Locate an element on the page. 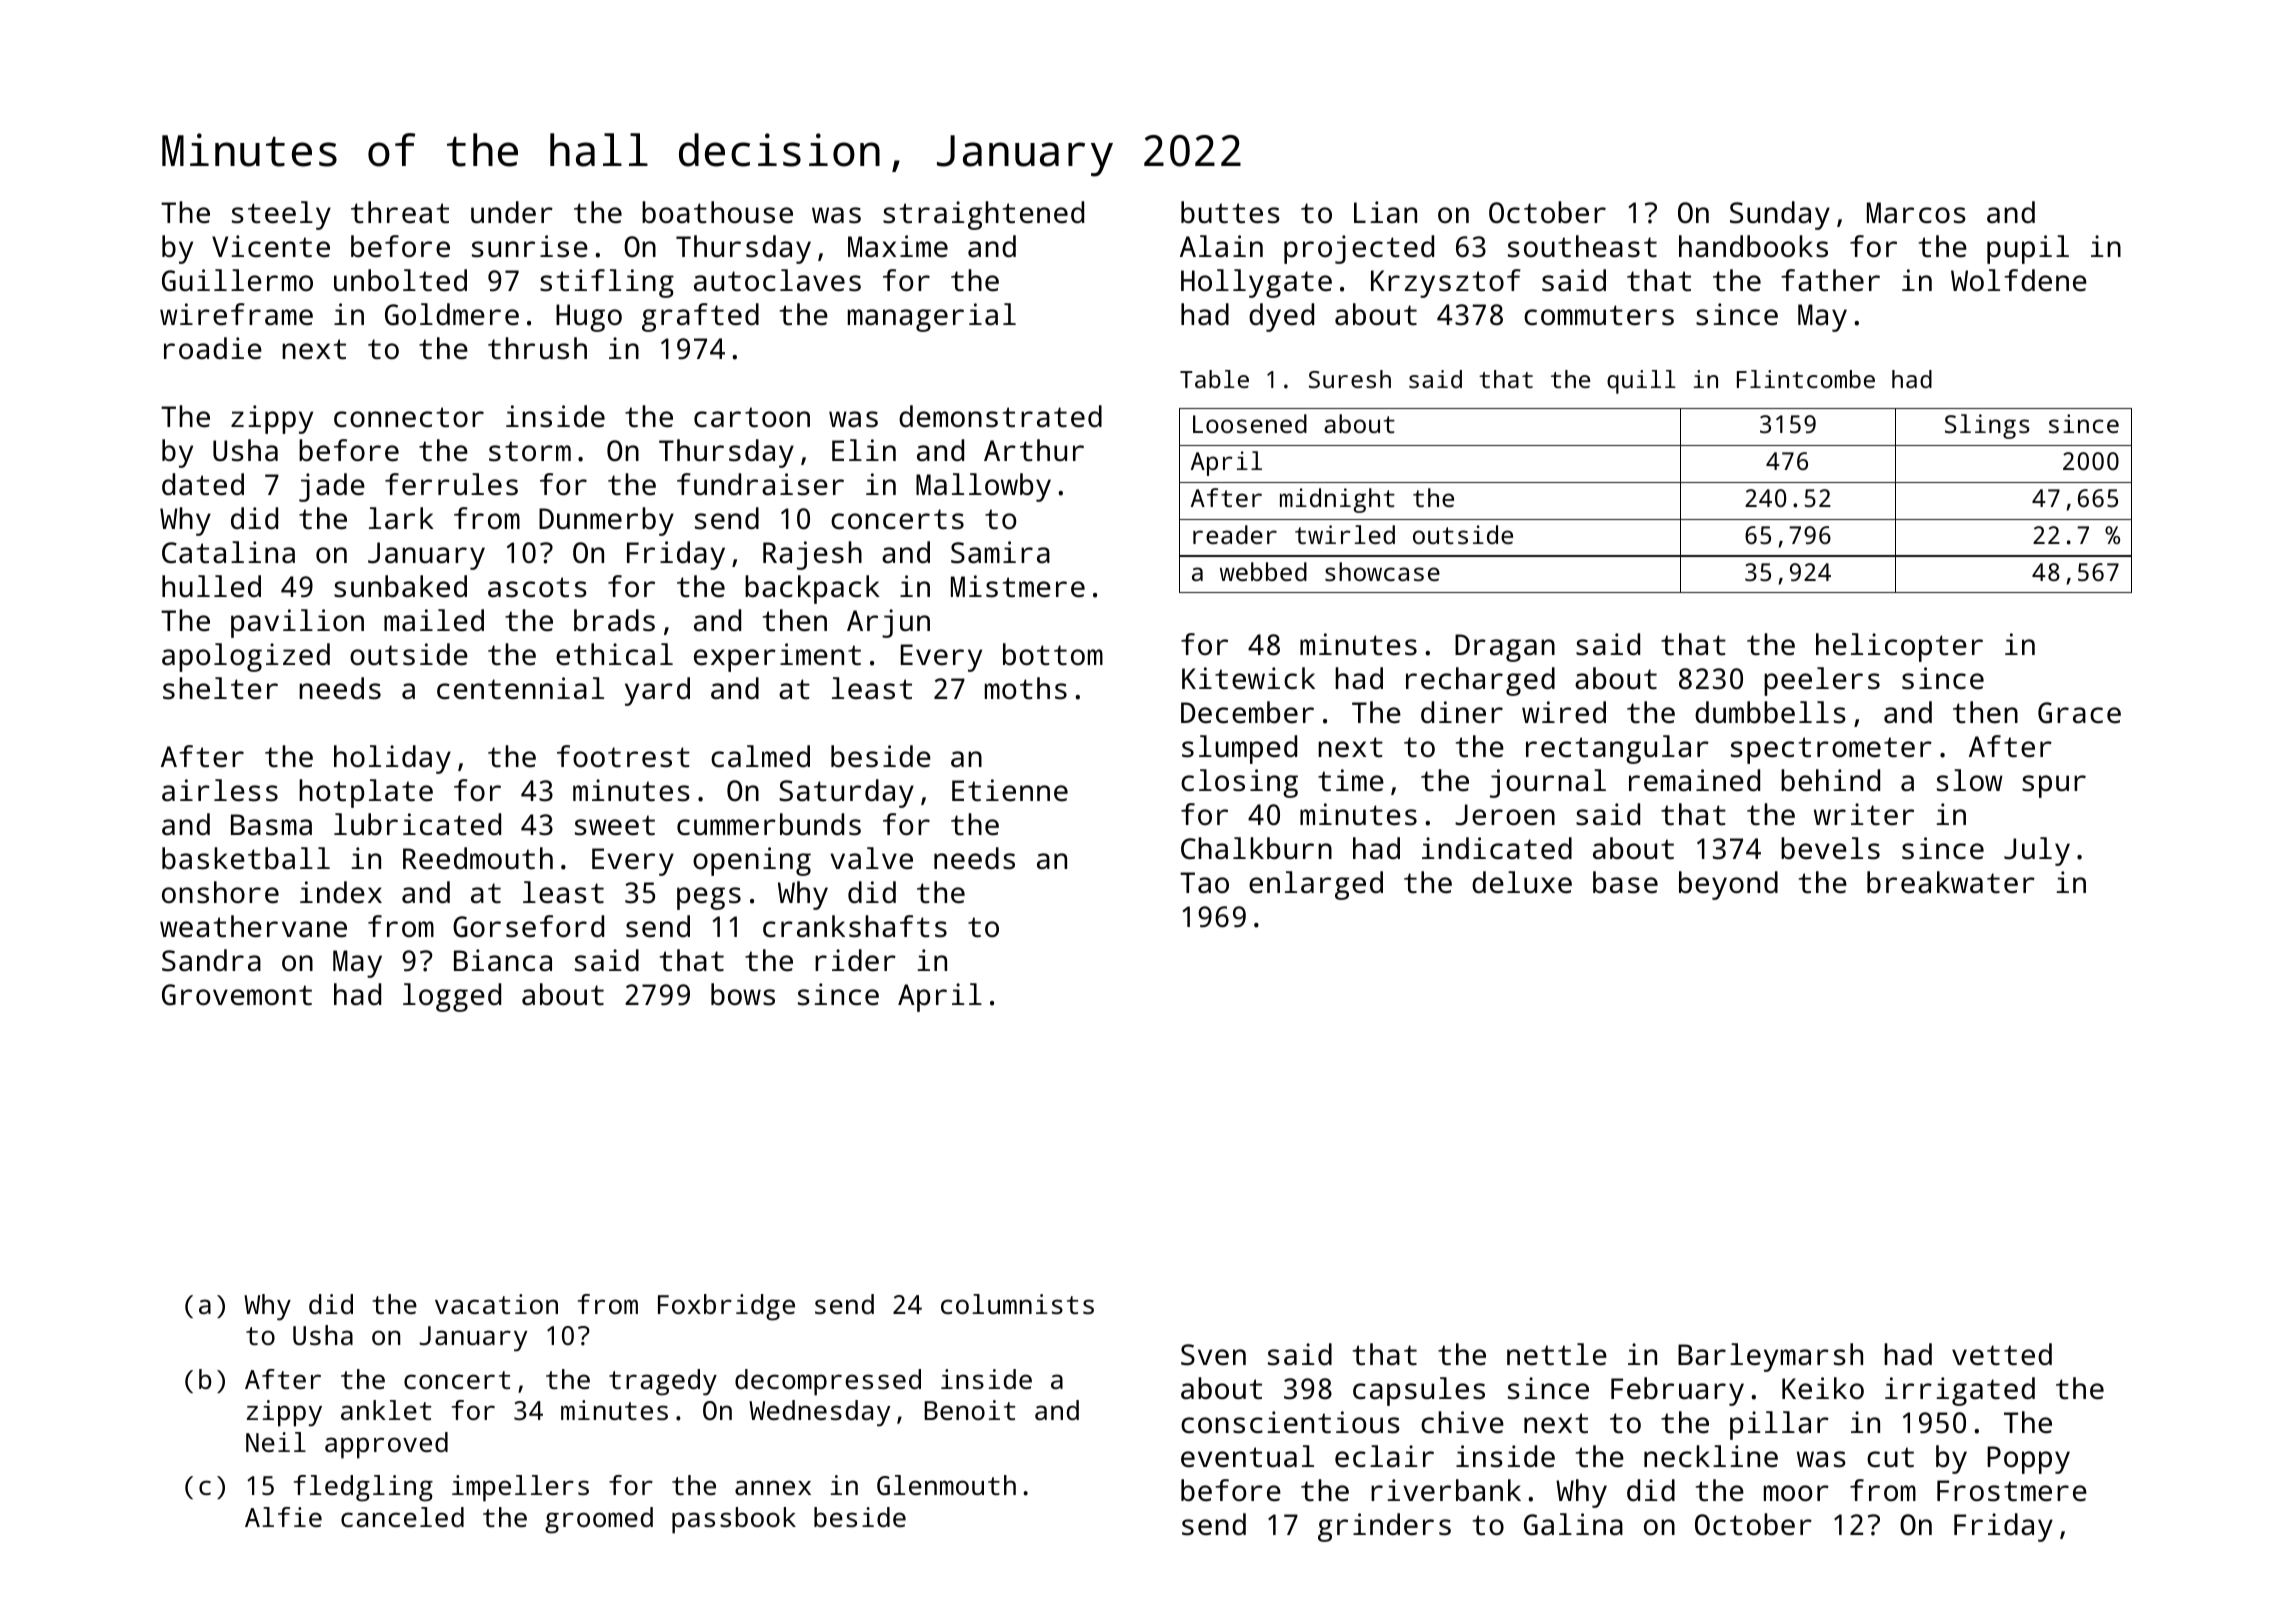  Barleymarsh is located at coordinates (1770, 1357).
